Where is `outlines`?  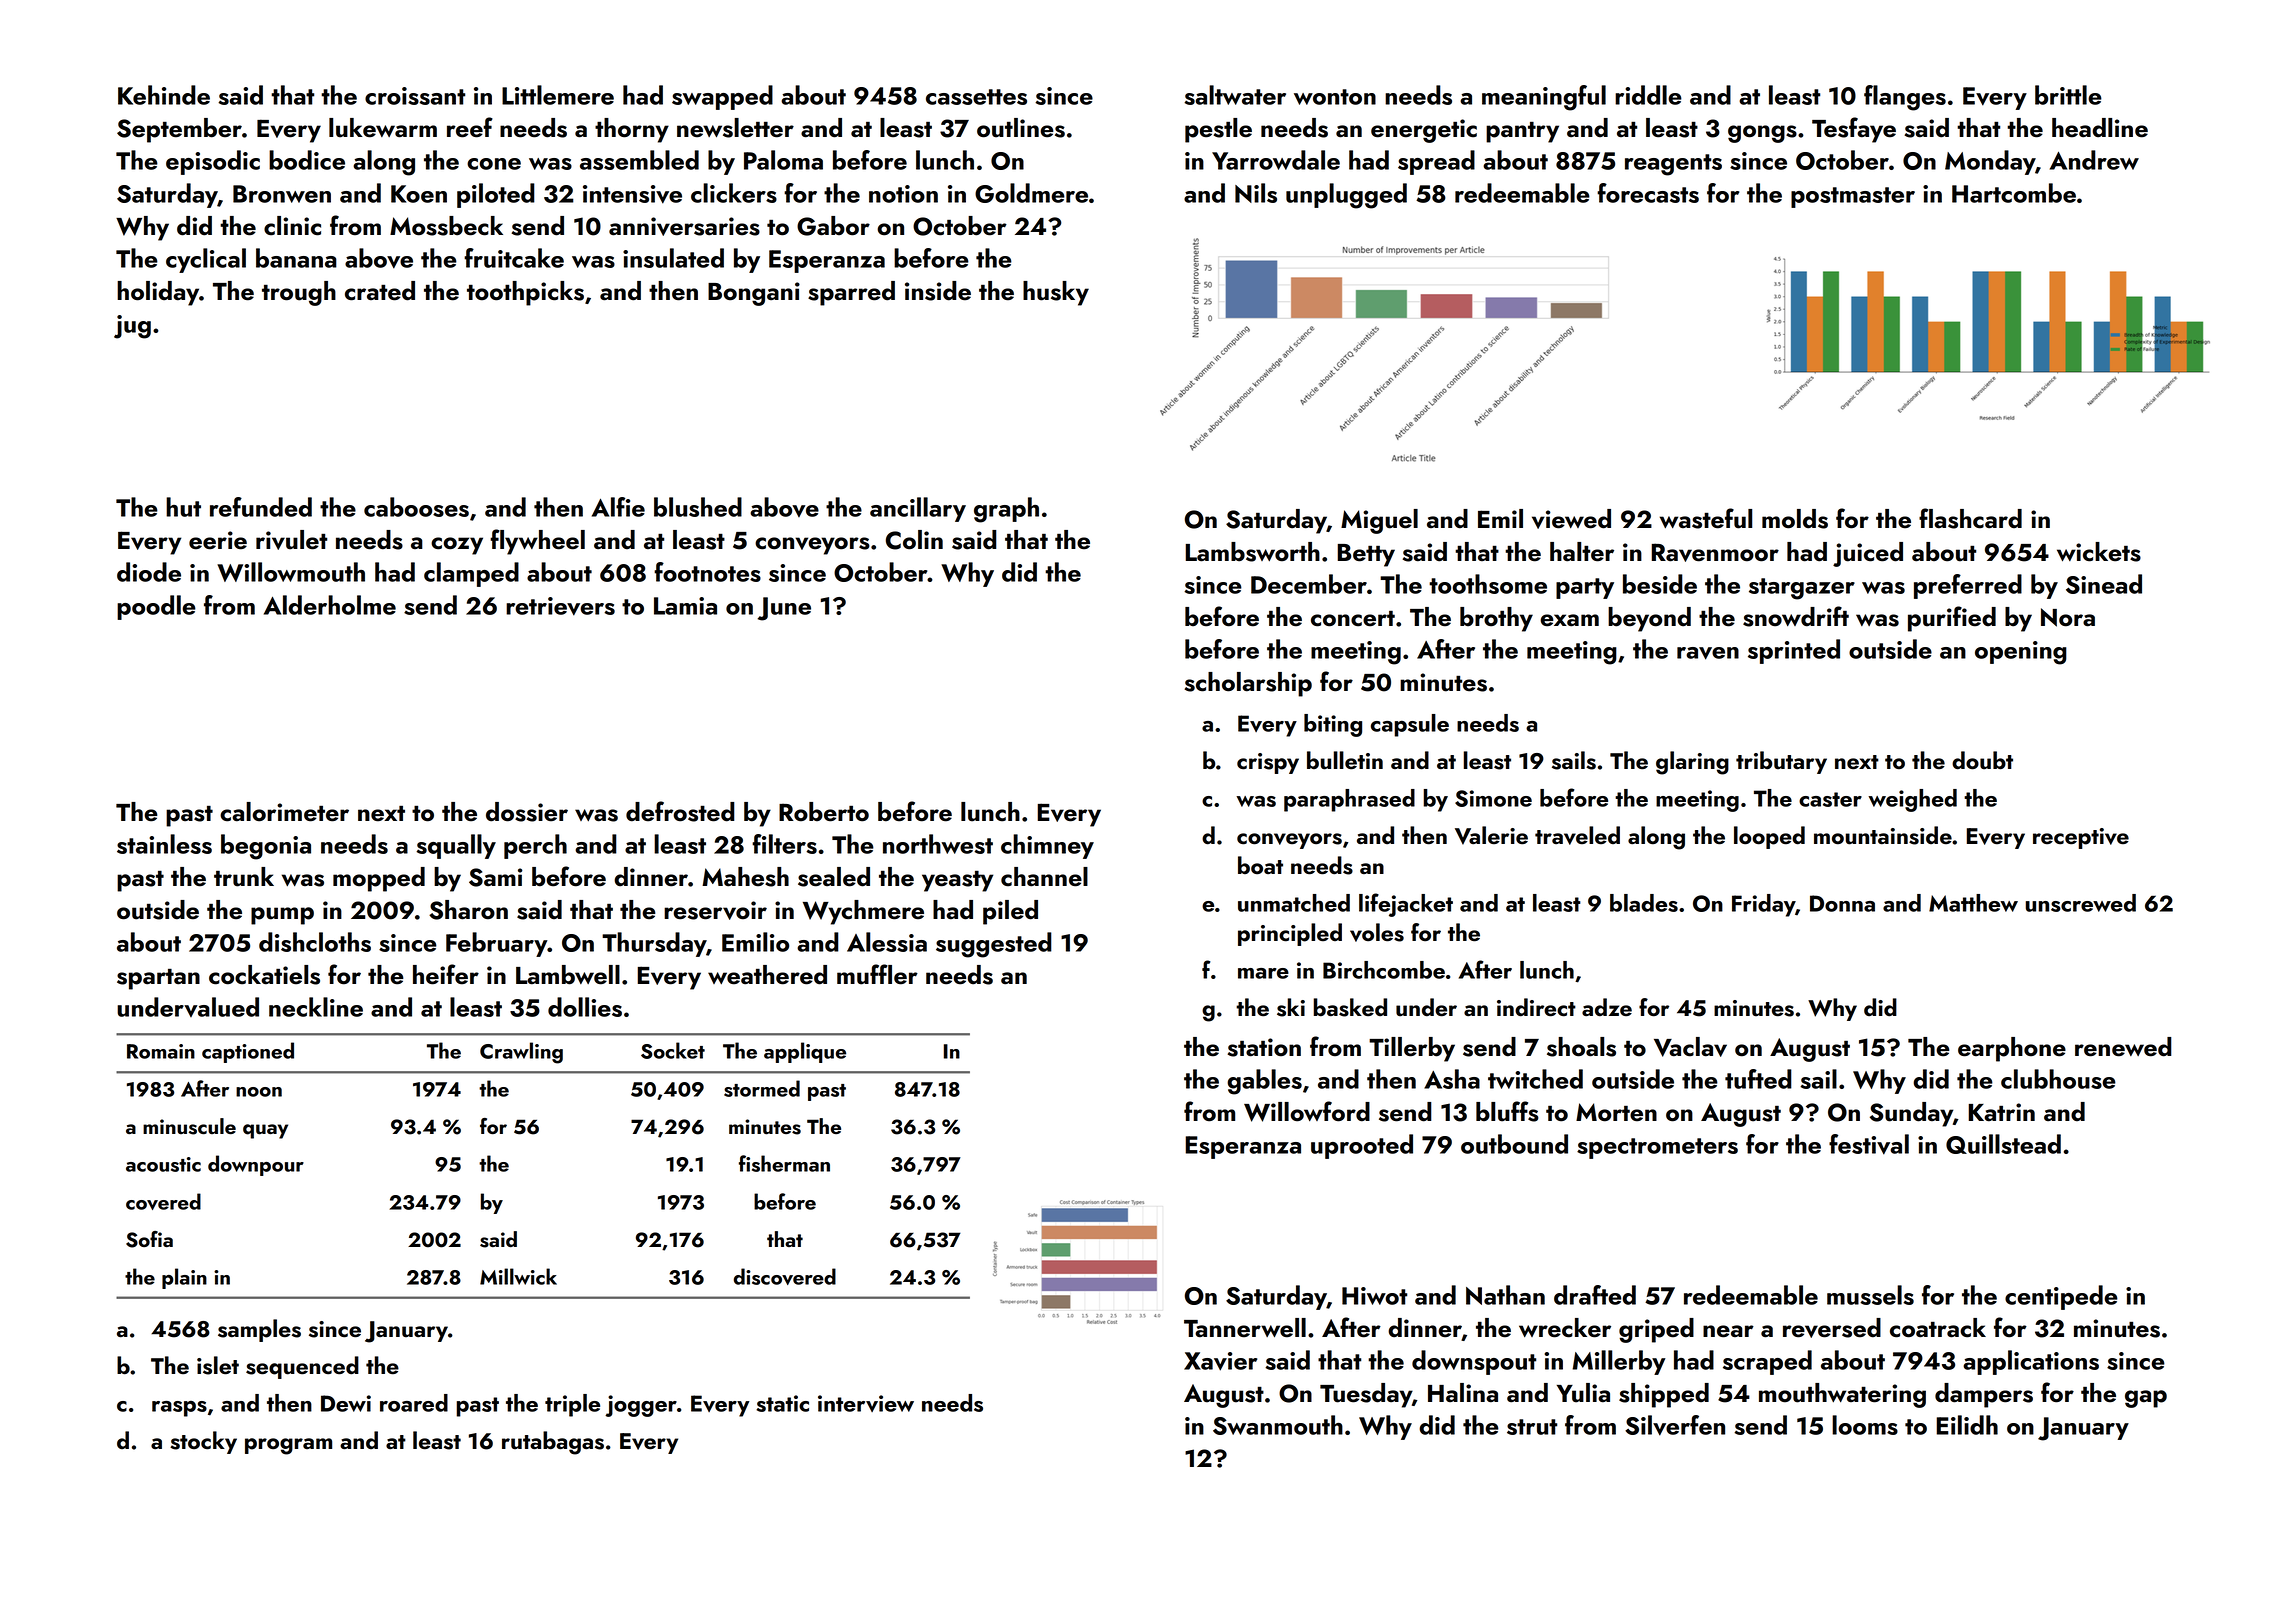 outlines is located at coordinates (1021, 128).
